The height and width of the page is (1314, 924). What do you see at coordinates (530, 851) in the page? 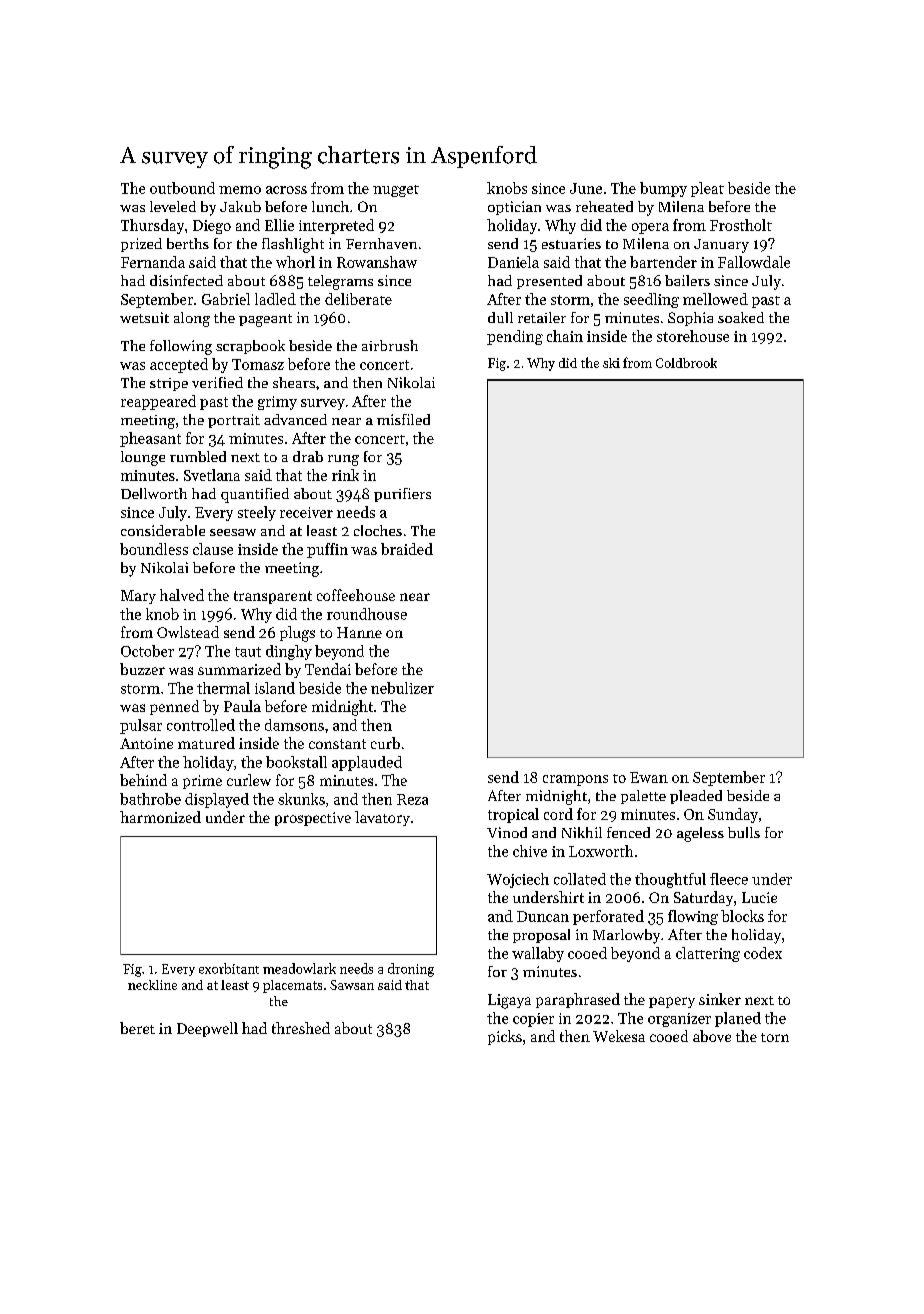
I see `chive` at bounding box center [530, 851].
